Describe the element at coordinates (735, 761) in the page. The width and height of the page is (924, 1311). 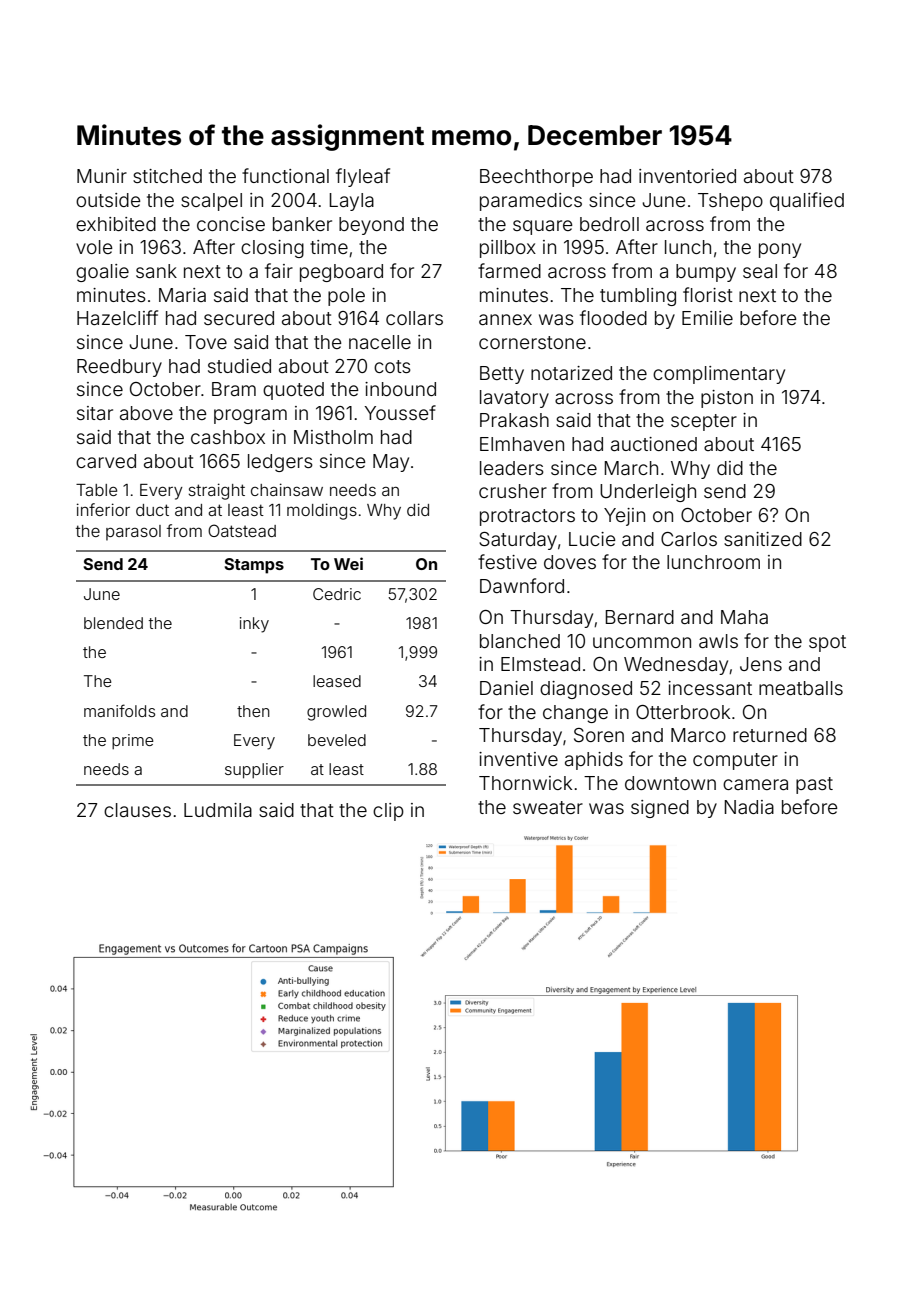
I see `computer` at that location.
